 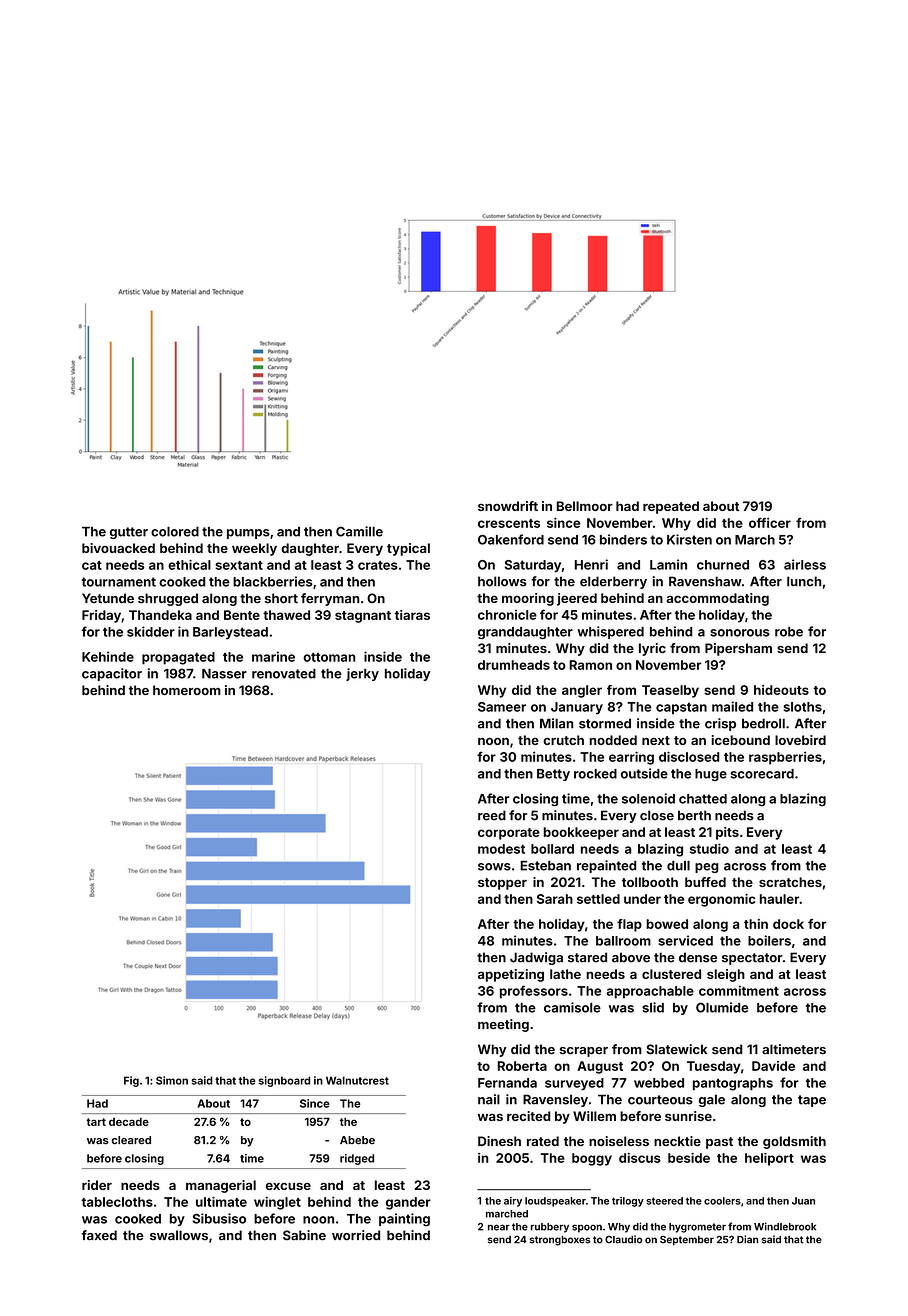 I want to click on appetizing, so click(x=511, y=975).
